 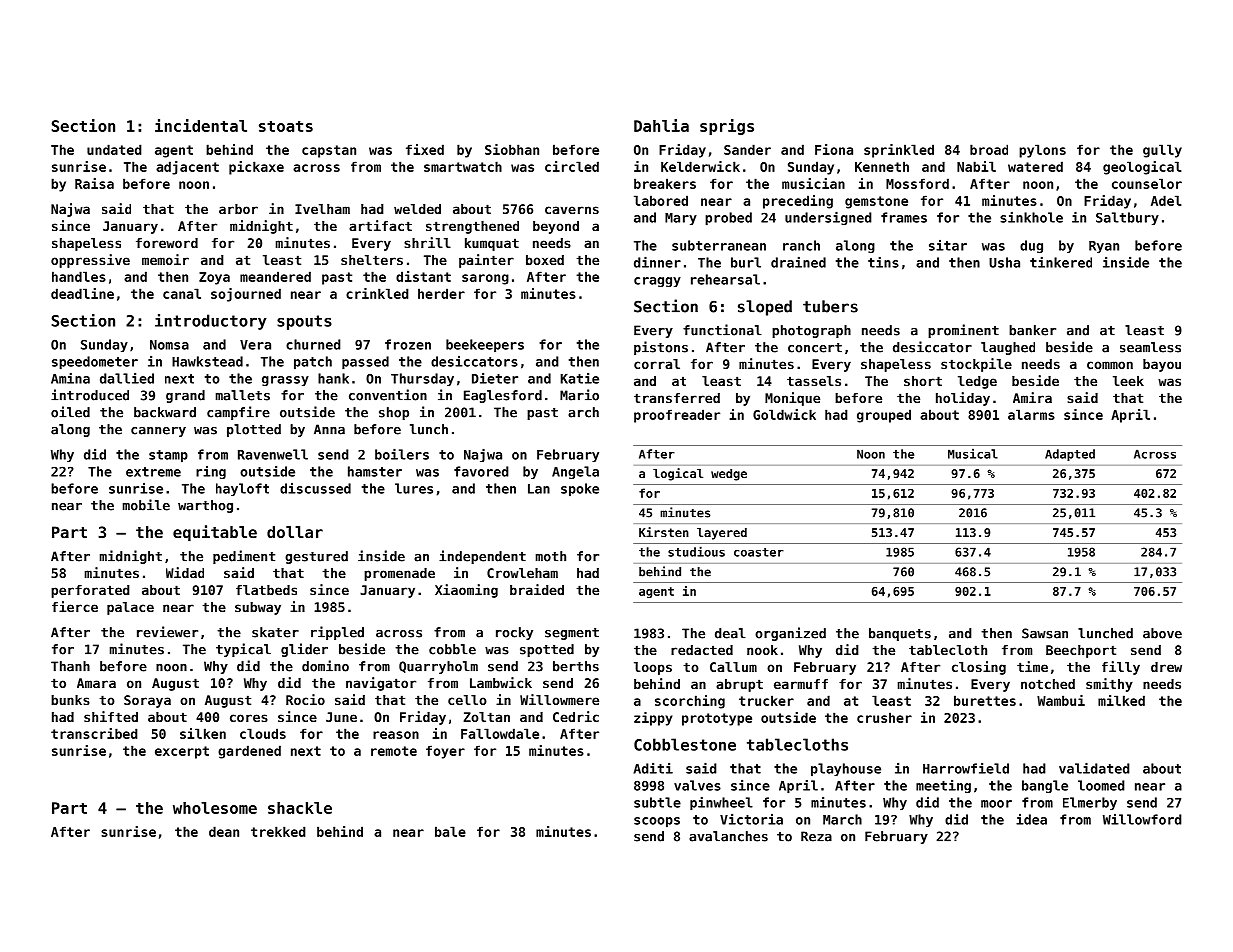 What do you see at coordinates (657, 822) in the screenshot?
I see `scoops` at bounding box center [657, 822].
